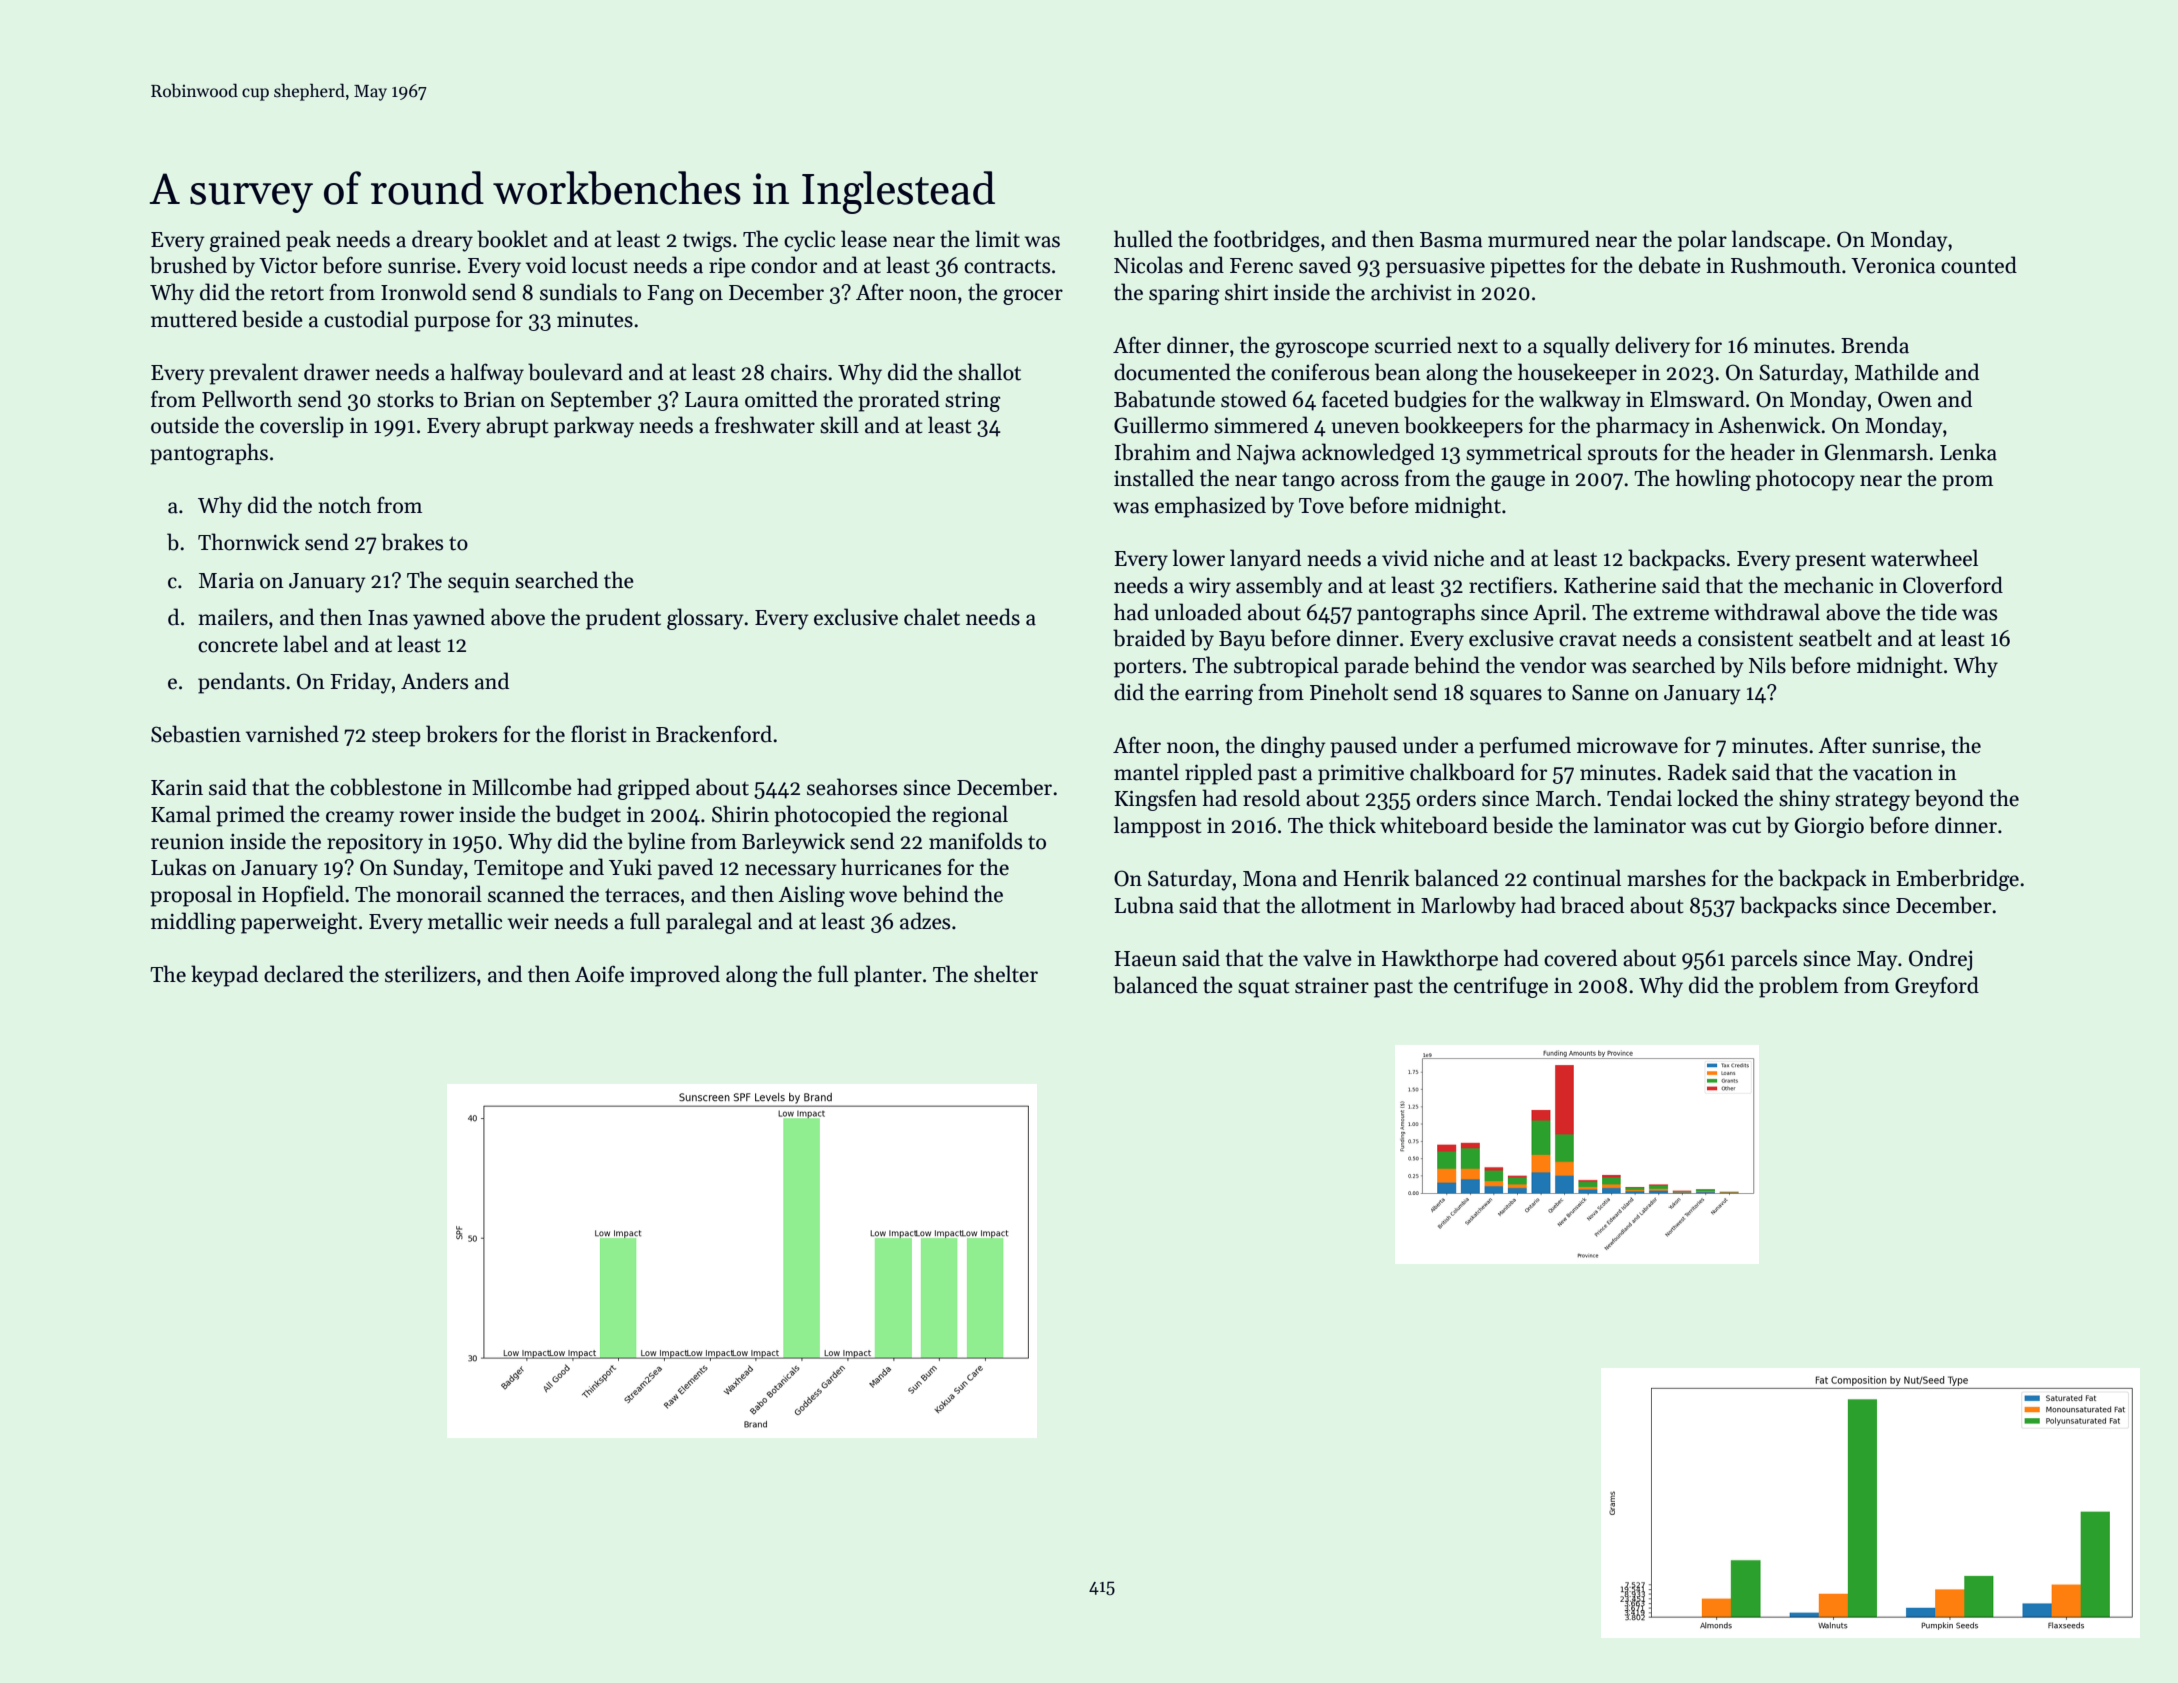 The image size is (2178, 1683). I want to click on counted, so click(1979, 265).
